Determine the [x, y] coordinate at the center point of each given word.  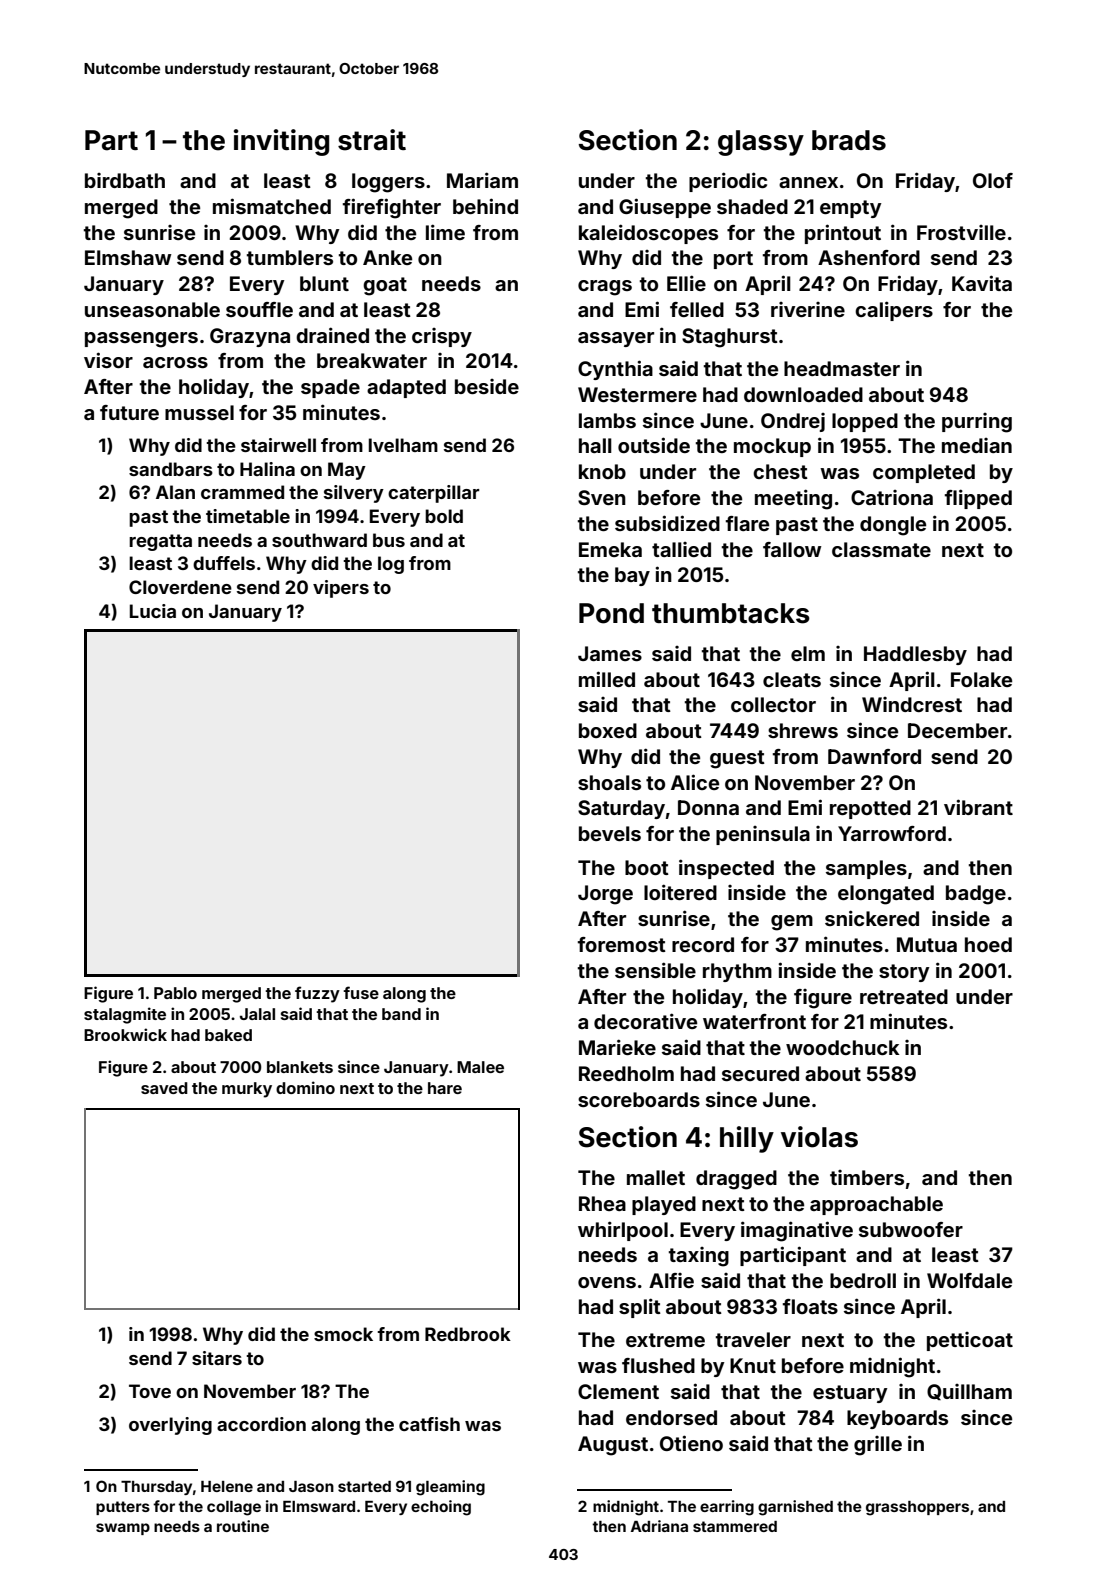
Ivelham [403, 445]
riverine [808, 309]
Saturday [621, 809]
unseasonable [152, 309]
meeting [793, 499]
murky [247, 1090]
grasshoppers [917, 1508]
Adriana [659, 1526]
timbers [867, 1177]
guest [737, 759]
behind [485, 206]
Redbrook [468, 1334]
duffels [224, 563]
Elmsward [319, 1506]
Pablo [175, 993]
